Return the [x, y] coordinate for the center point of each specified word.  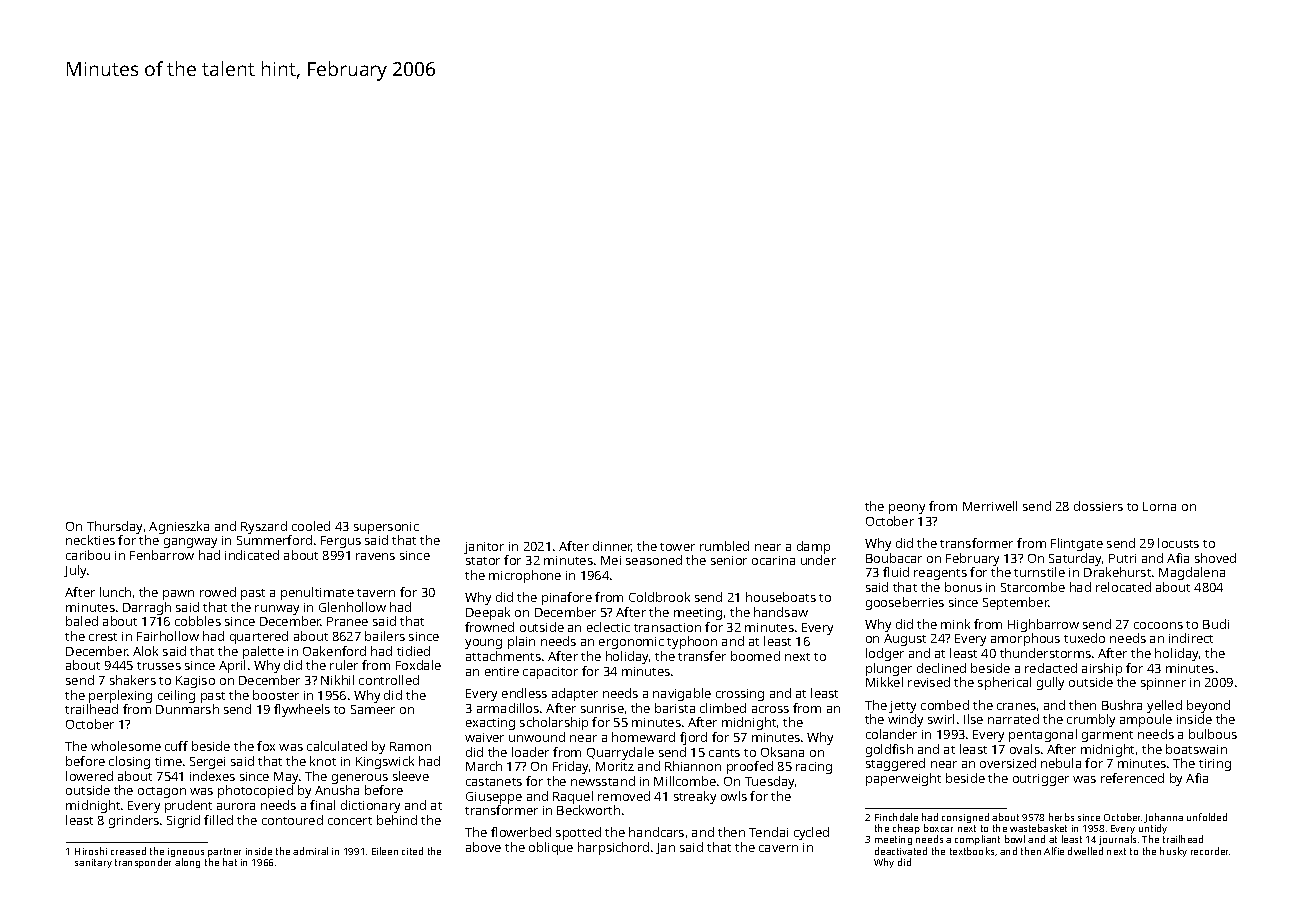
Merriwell [990, 506]
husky [1173, 852]
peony [907, 509]
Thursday [114, 527]
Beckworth [588, 810]
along [187, 863]
